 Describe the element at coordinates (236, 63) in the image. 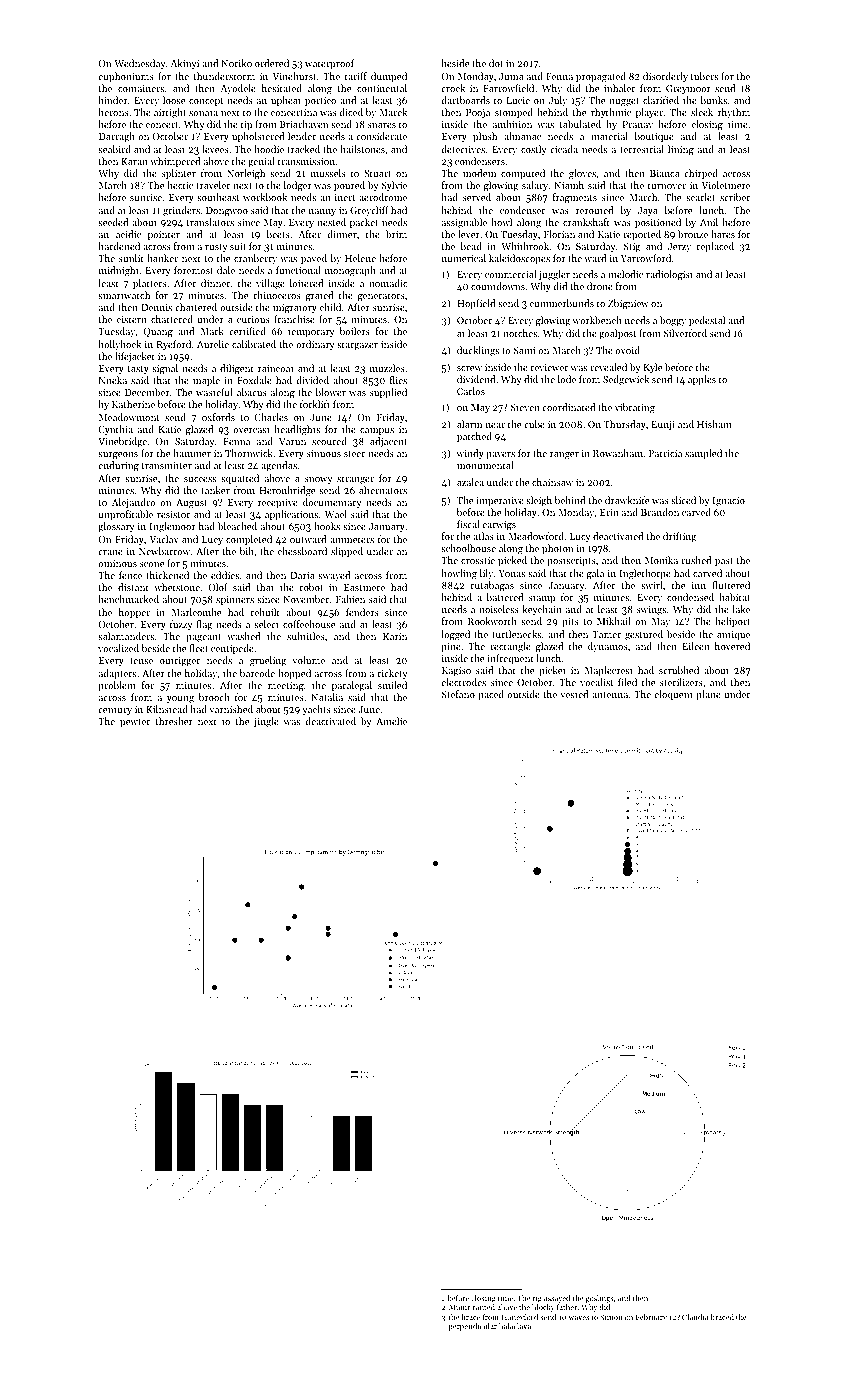

I see `Noriko` at that location.
